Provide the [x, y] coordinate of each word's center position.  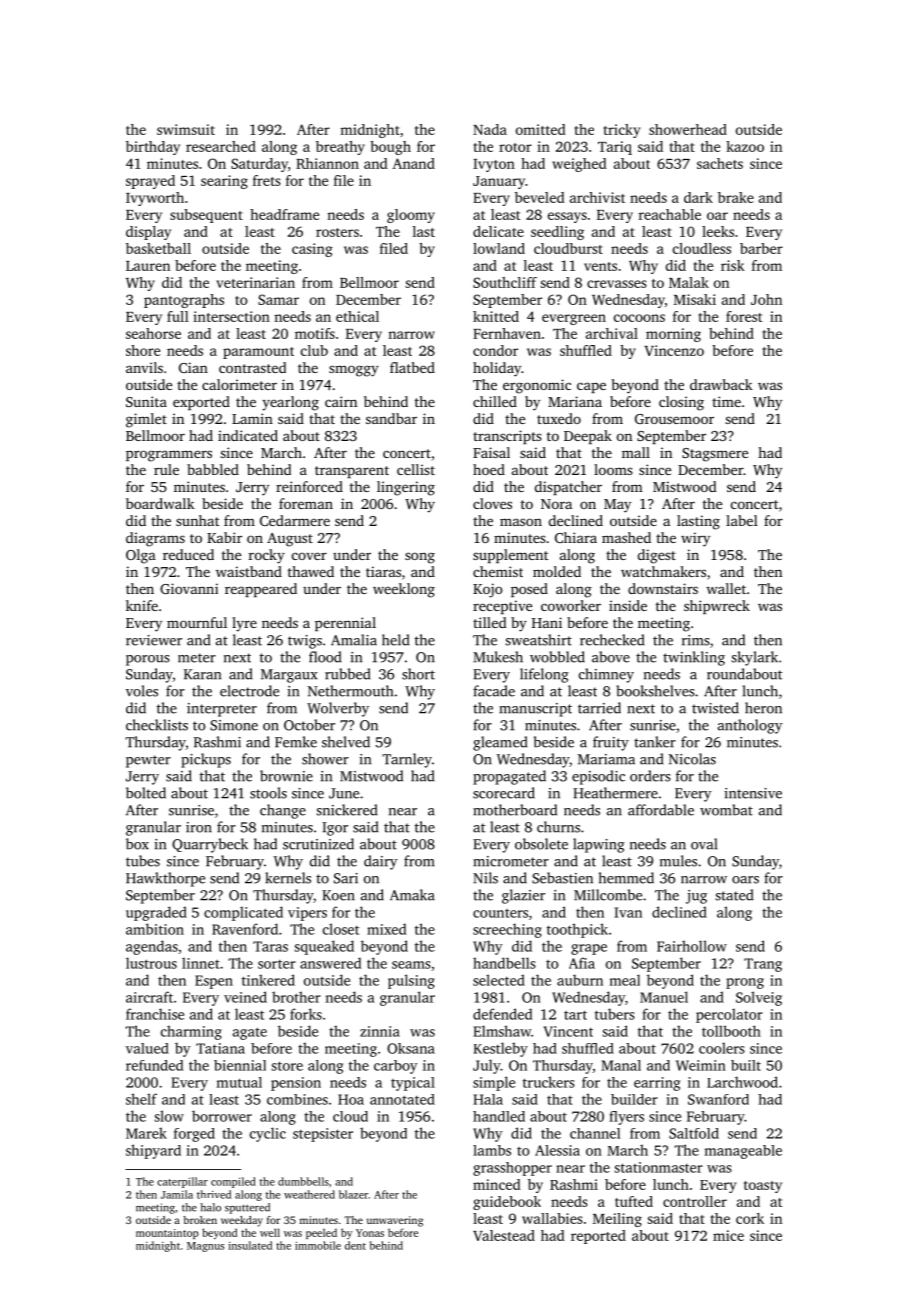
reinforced [309, 486]
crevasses [617, 284]
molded [557, 571]
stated [734, 895]
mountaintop [167, 1234]
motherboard [515, 810]
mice [728, 1235]
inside [628, 605]
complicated [243, 913]
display [148, 233]
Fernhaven [507, 333]
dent [355, 1245]
